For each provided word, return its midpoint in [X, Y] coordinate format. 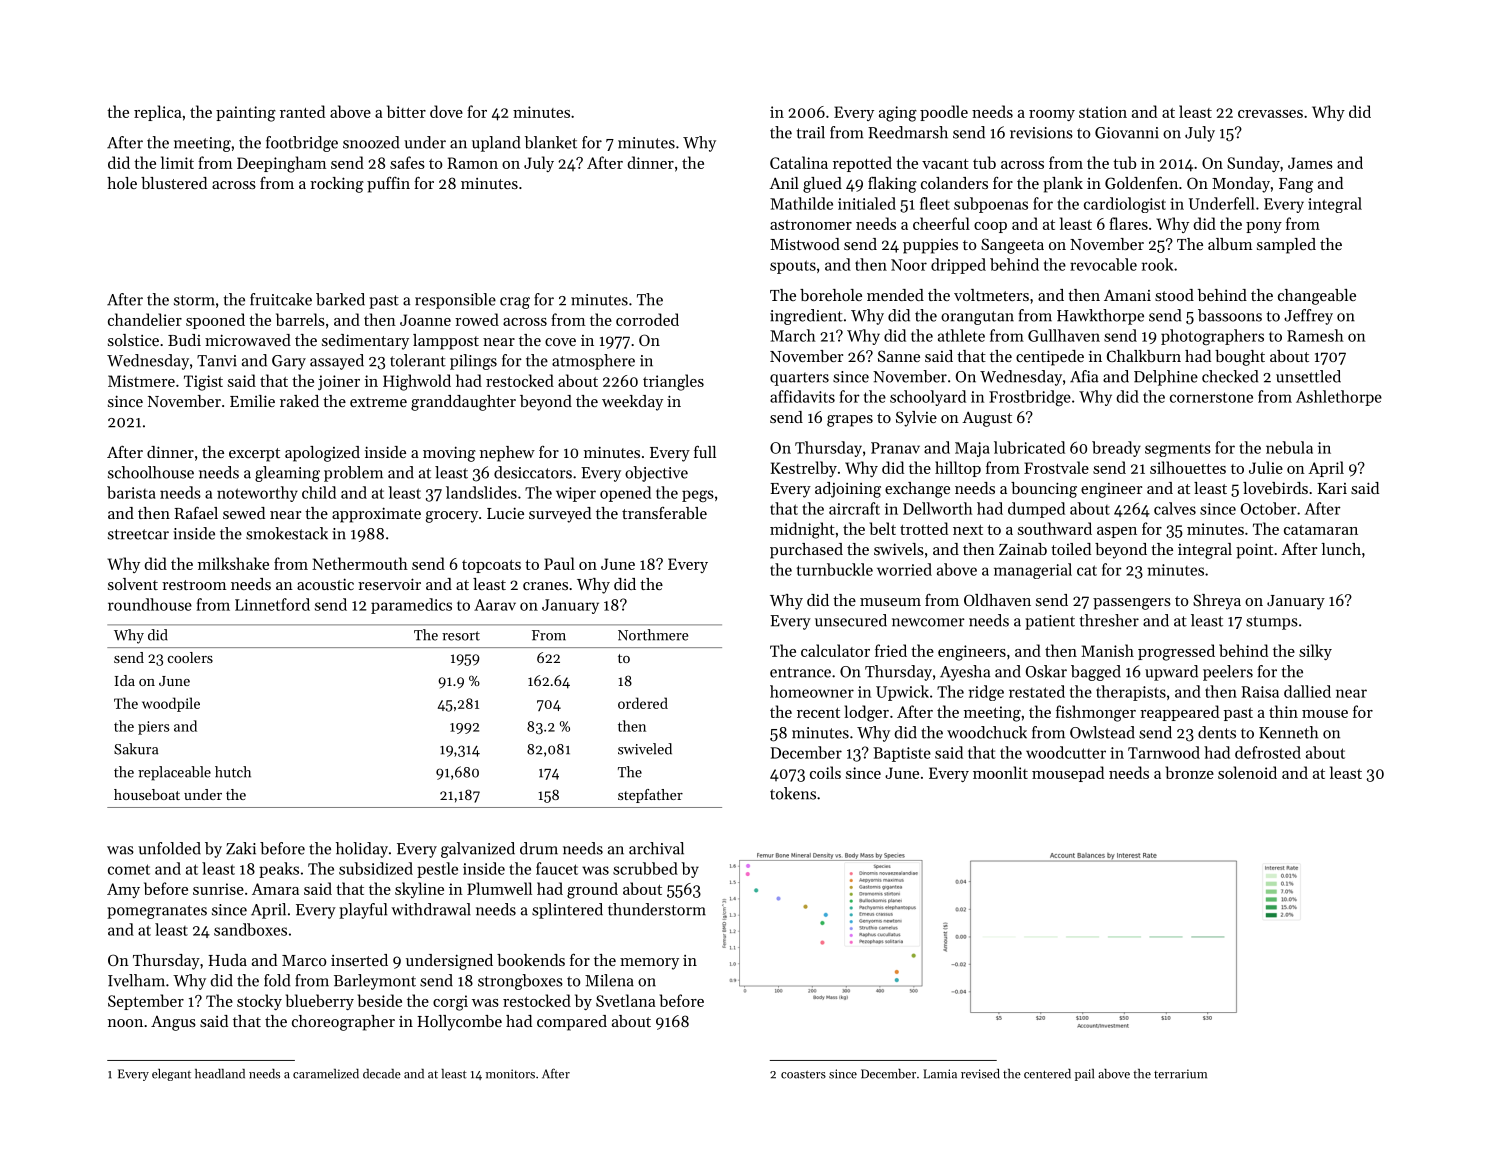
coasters [803, 1075]
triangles [673, 382]
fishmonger [1096, 713]
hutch [233, 772]
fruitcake [281, 299]
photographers [1212, 337]
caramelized [326, 1074]
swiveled [645, 749]
